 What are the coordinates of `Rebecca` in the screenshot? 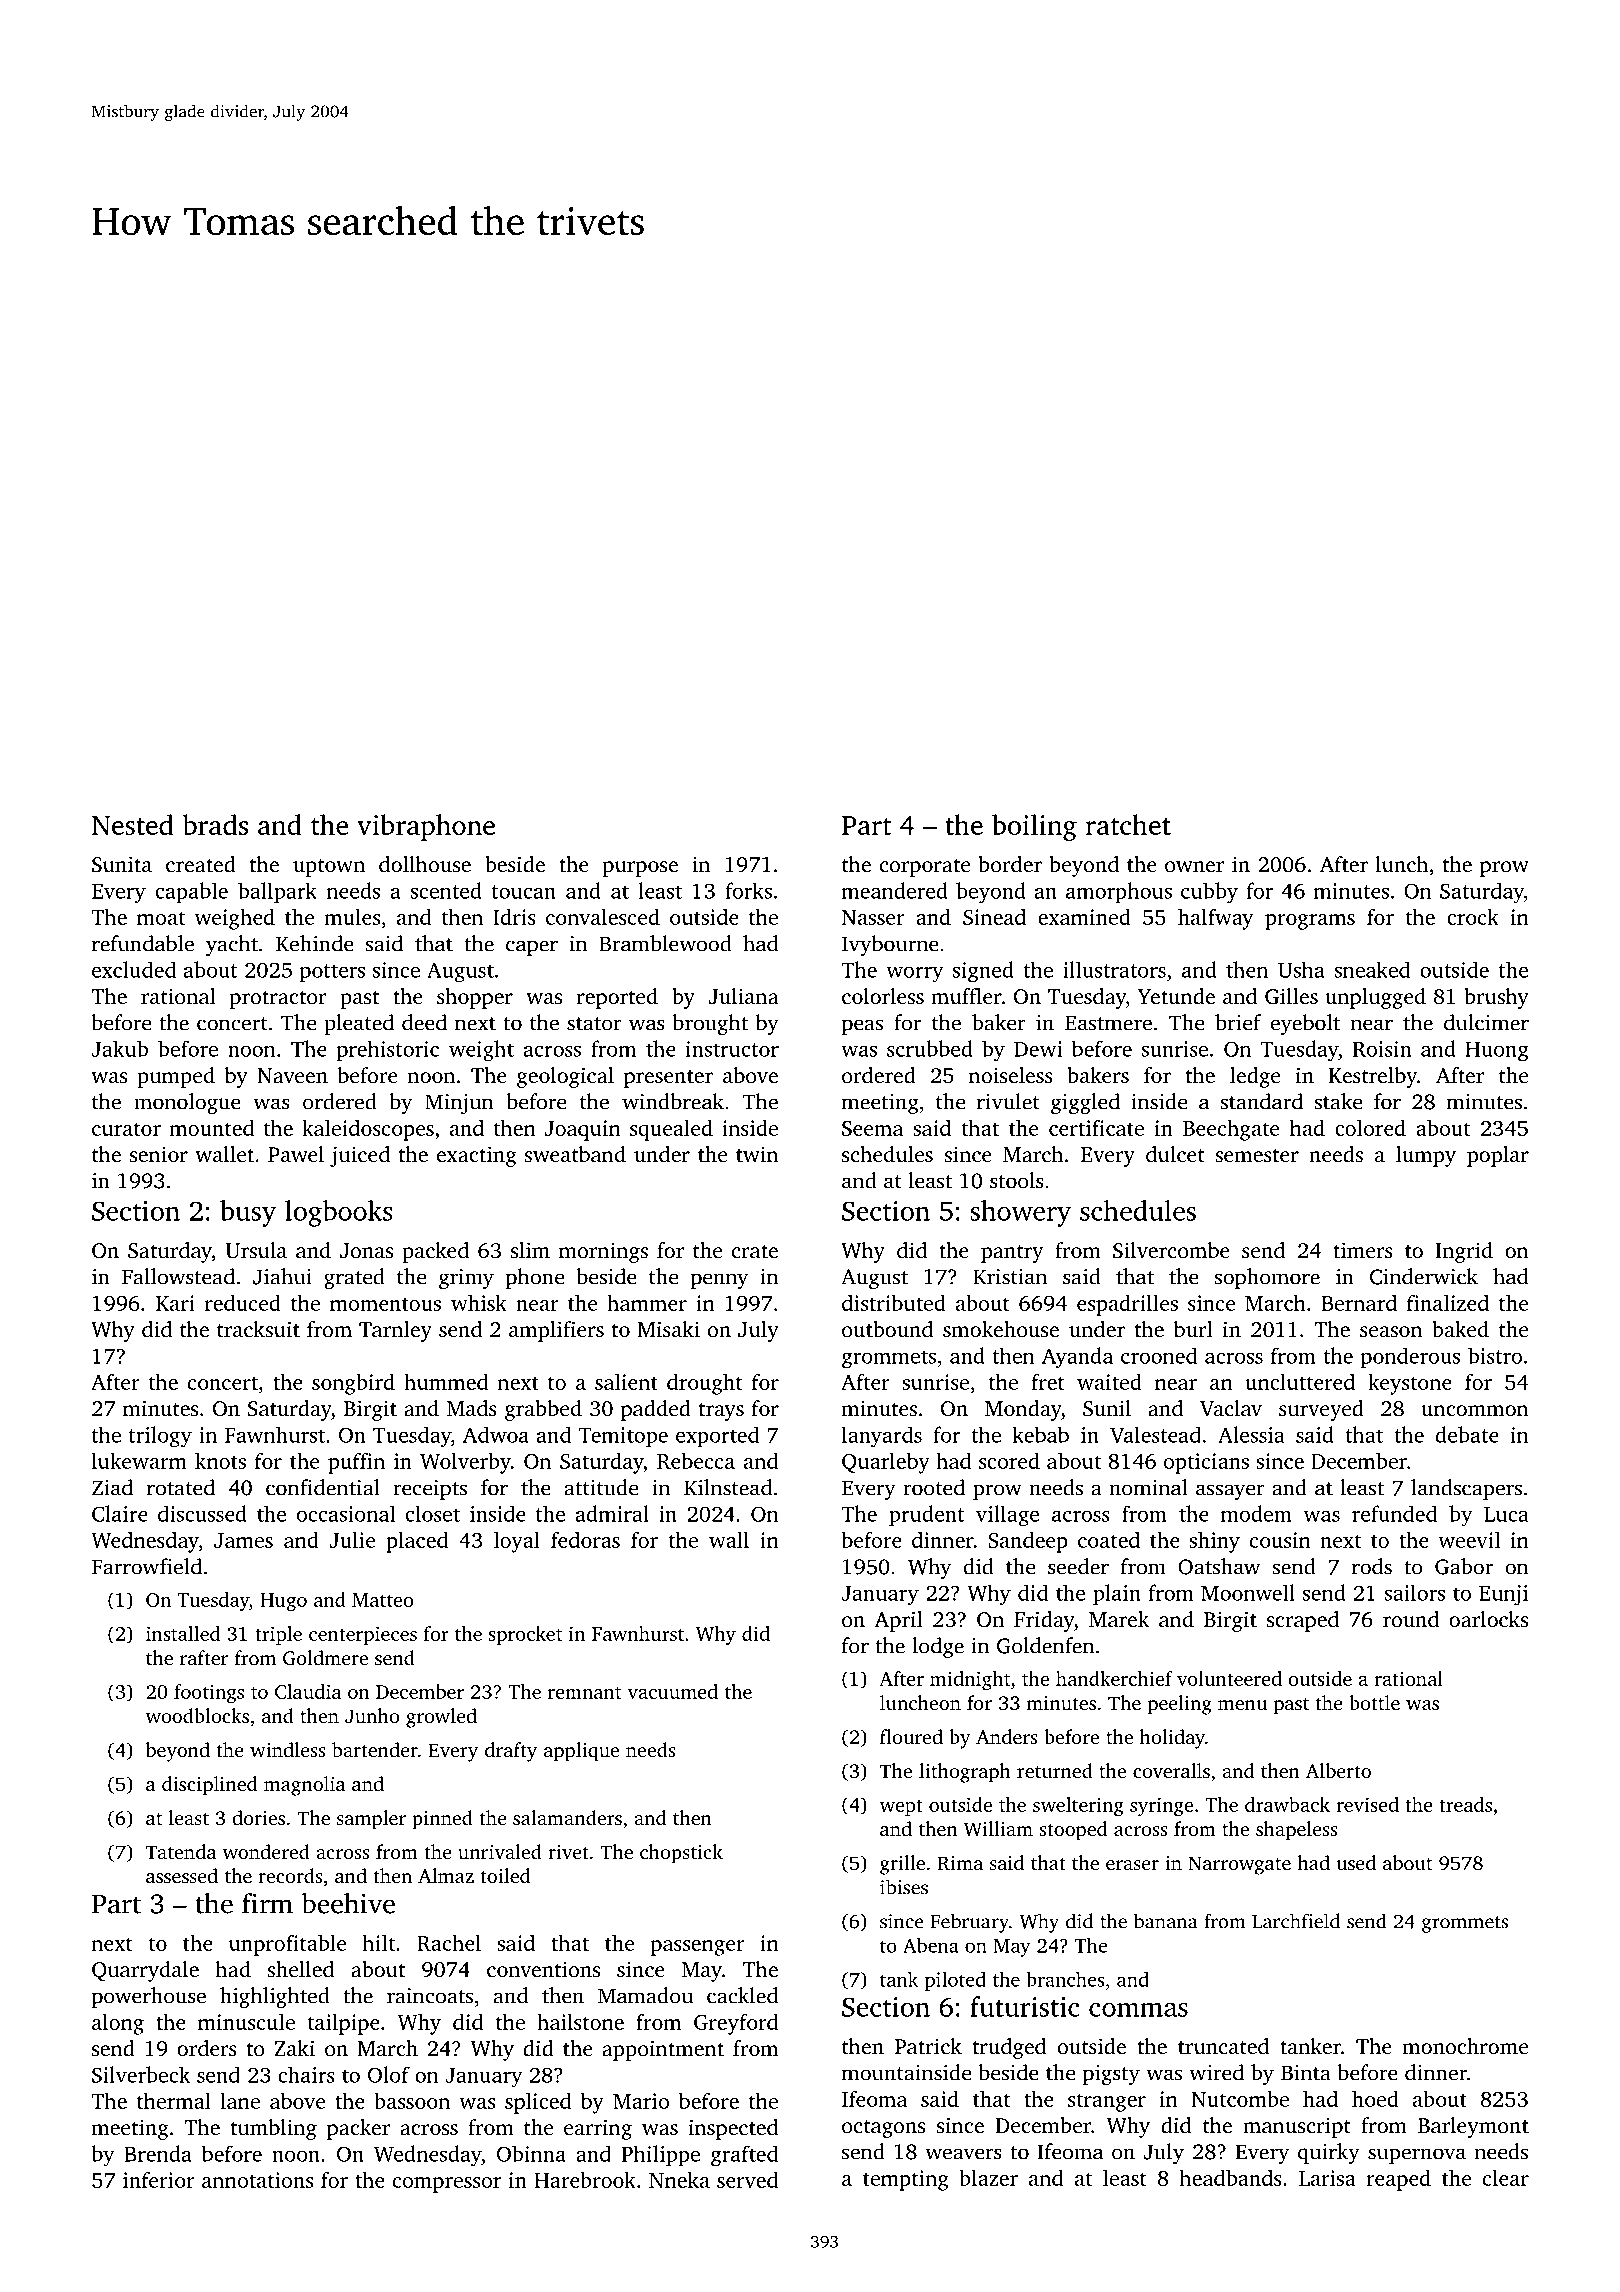 It's located at (696, 1460).
